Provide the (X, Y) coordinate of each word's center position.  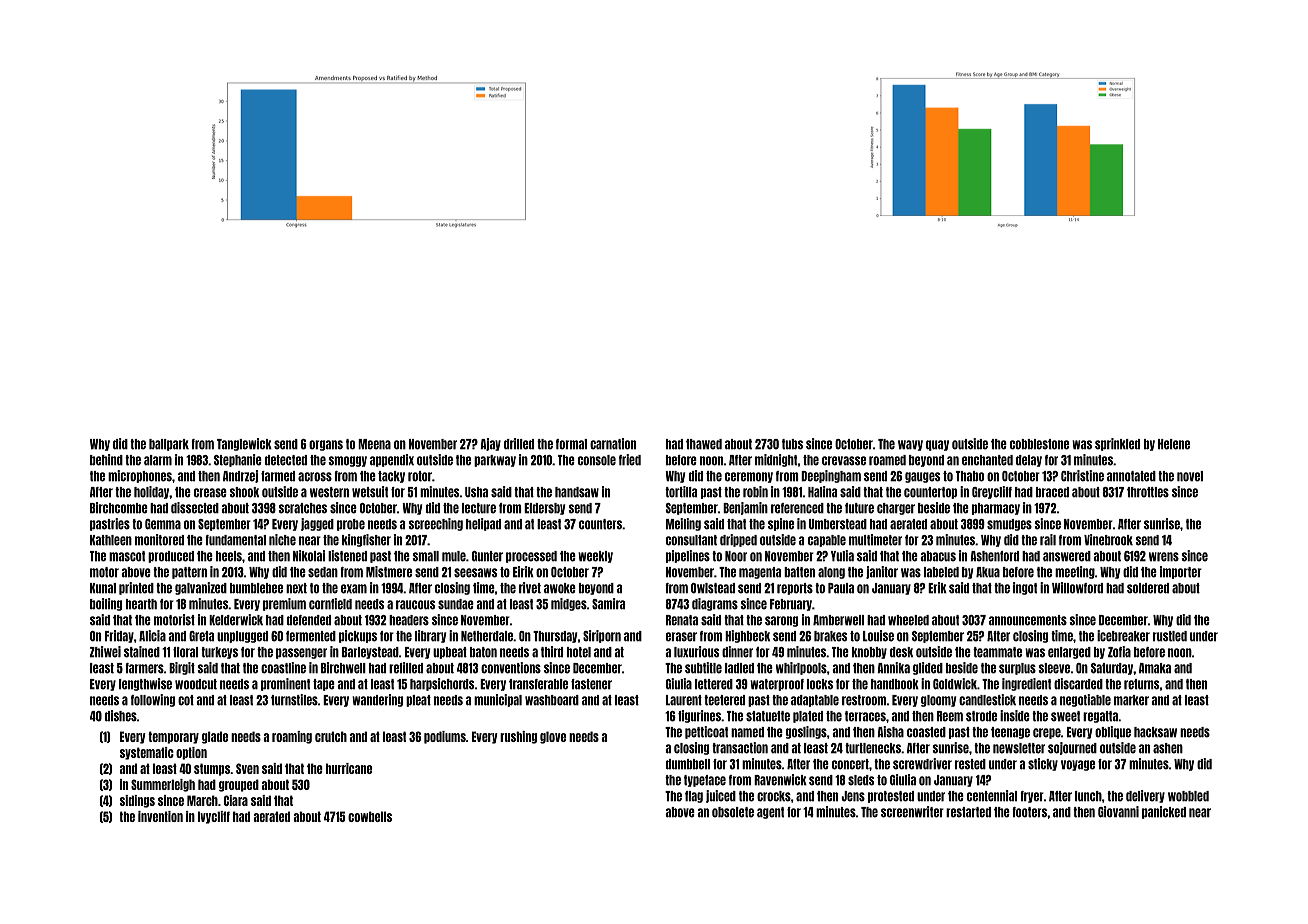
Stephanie (238, 460)
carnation (613, 444)
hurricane (349, 768)
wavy (910, 445)
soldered (1148, 588)
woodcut (196, 684)
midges (569, 604)
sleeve (1054, 668)
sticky (1043, 764)
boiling (106, 604)
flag (694, 797)
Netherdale (487, 636)
